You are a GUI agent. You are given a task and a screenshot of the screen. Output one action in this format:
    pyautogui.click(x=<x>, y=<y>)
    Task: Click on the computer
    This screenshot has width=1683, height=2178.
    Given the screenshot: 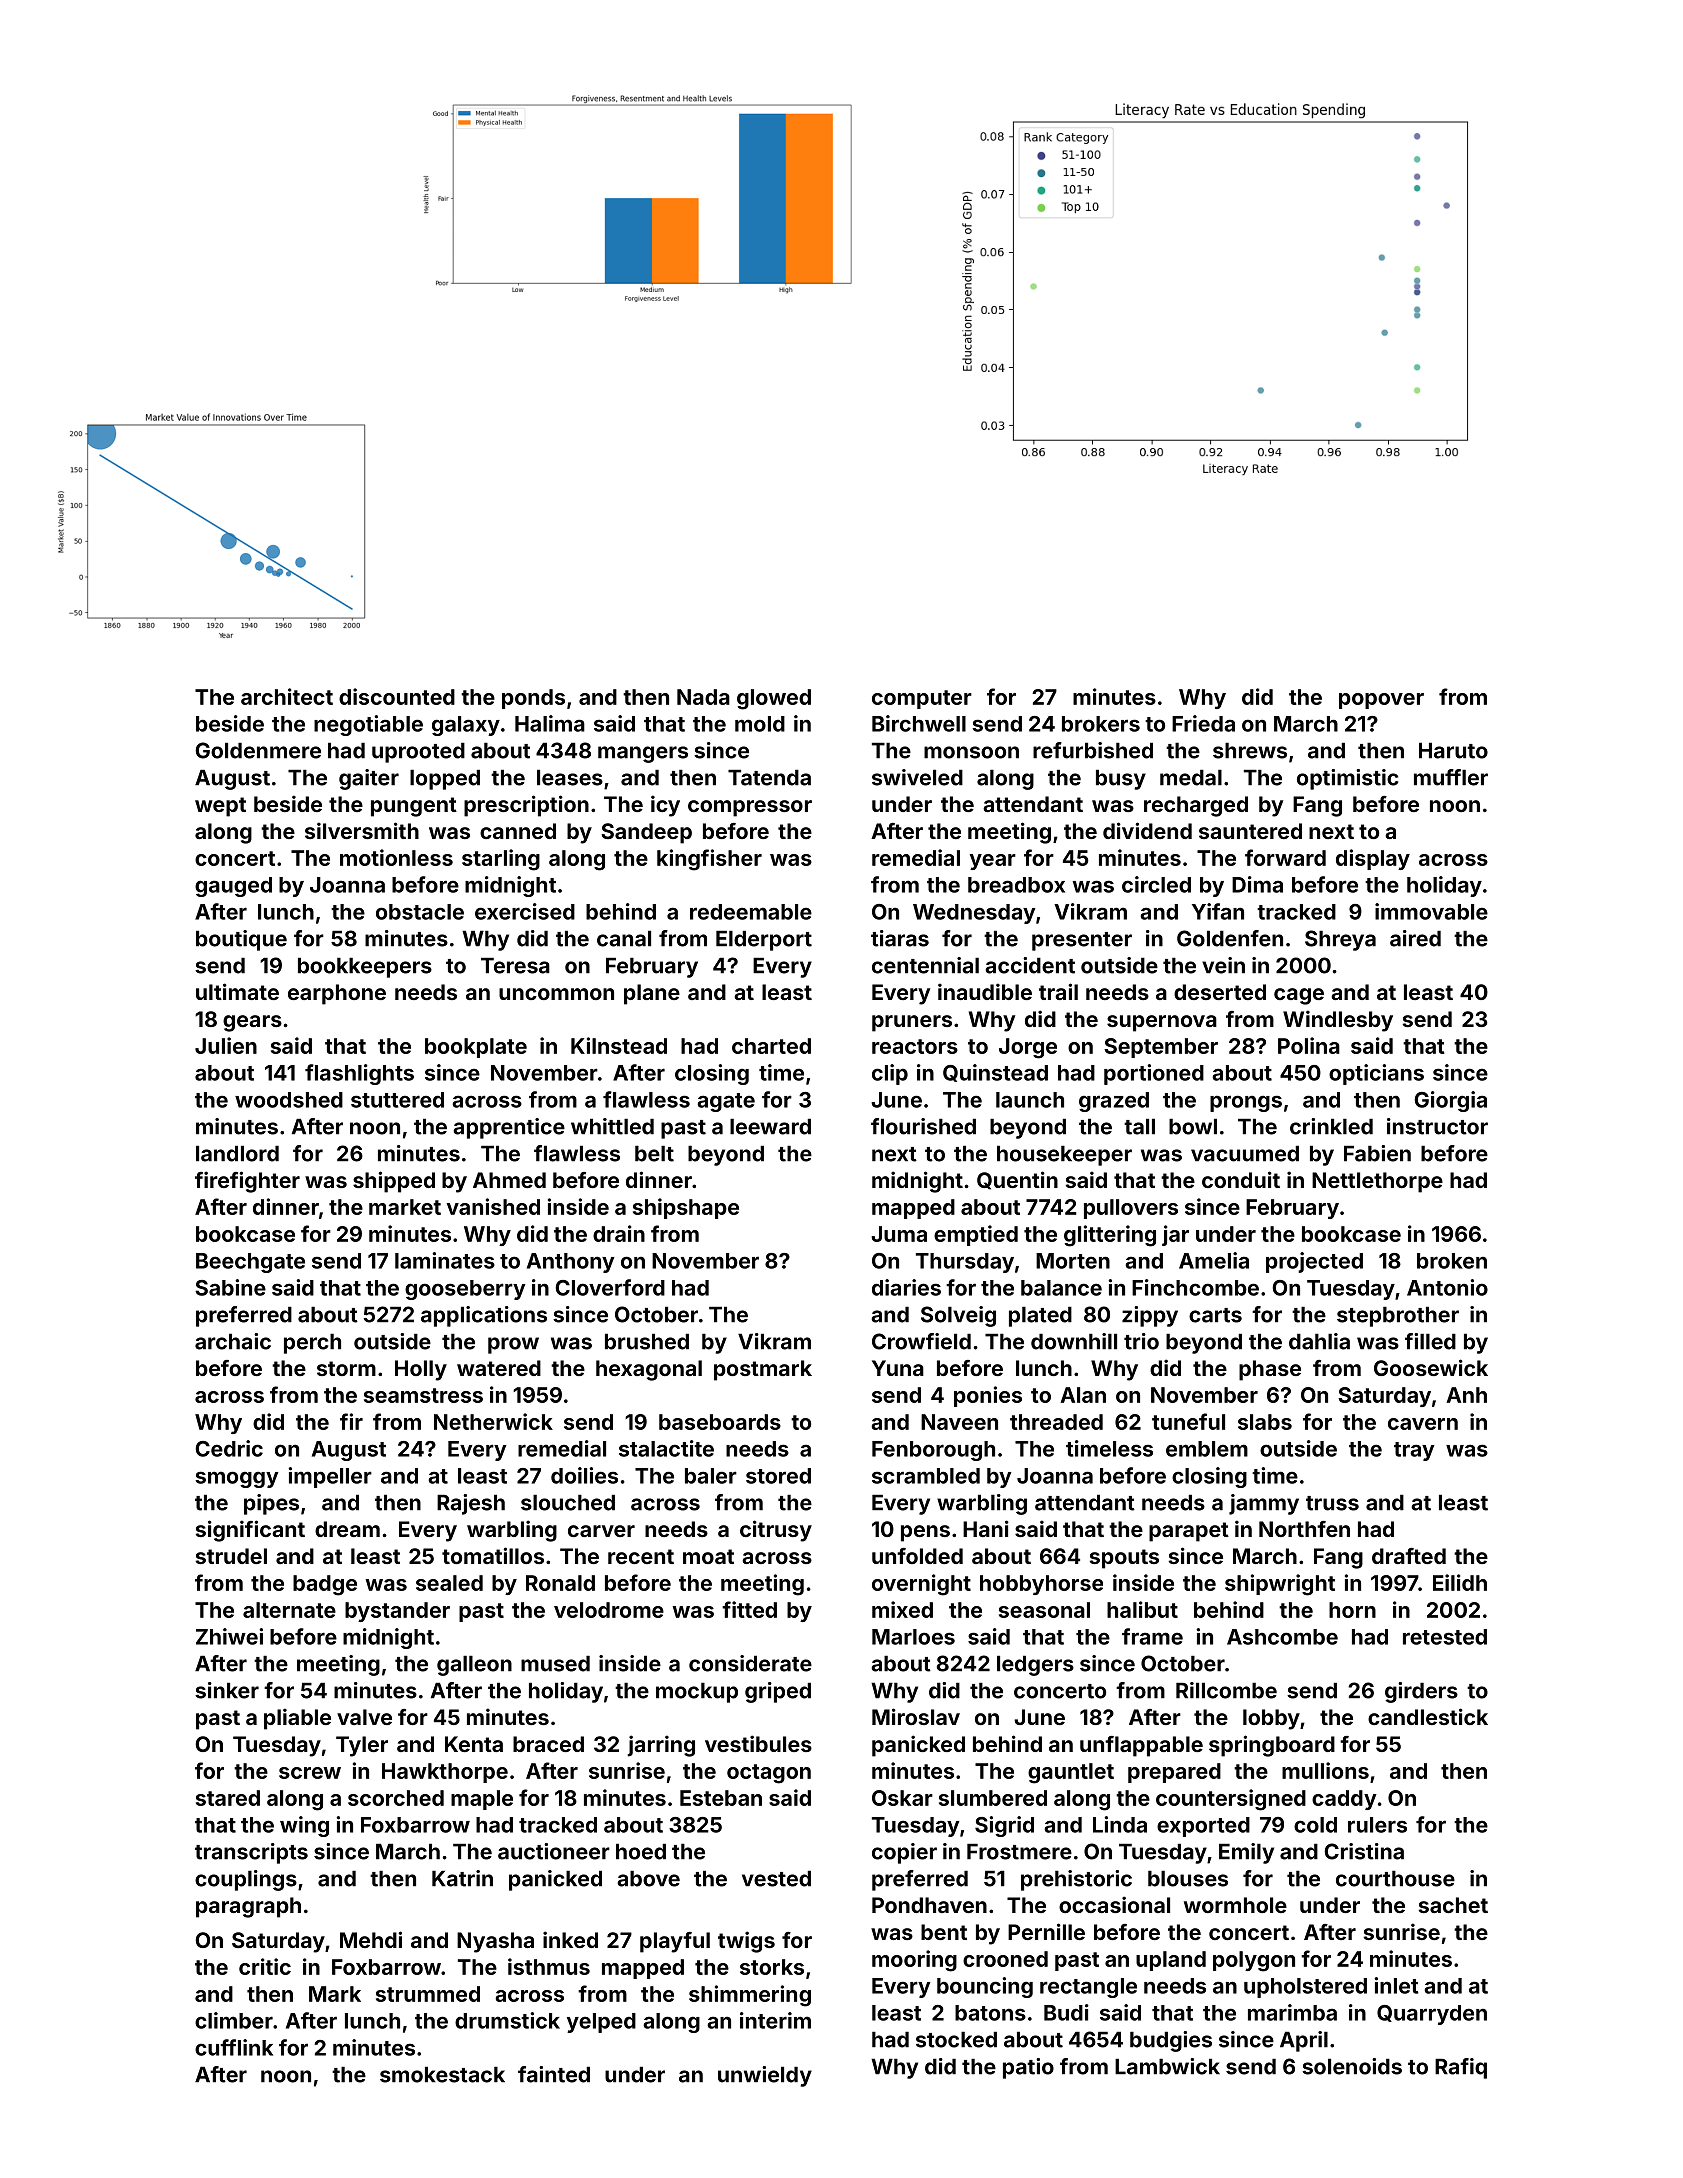 What is the action you would take?
    pyautogui.click(x=922, y=699)
